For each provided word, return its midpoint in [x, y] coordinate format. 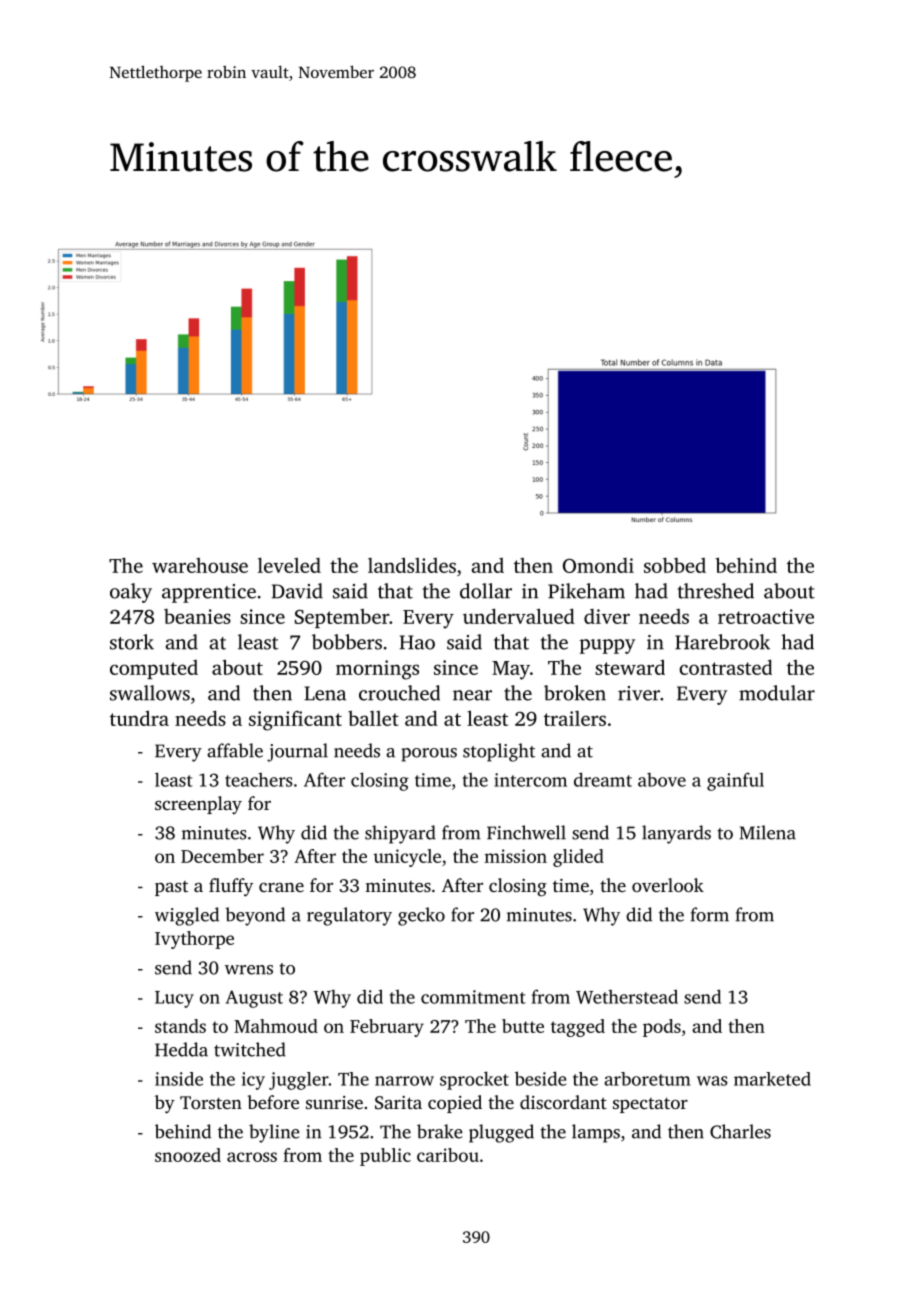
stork [132, 642]
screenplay [198, 805]
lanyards [676, 834]
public [385, 1157]
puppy [607, 646]
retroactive [766, 616]
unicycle [407, 858]
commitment [473, 997]
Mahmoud [276, 1026]
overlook [668, 885]
